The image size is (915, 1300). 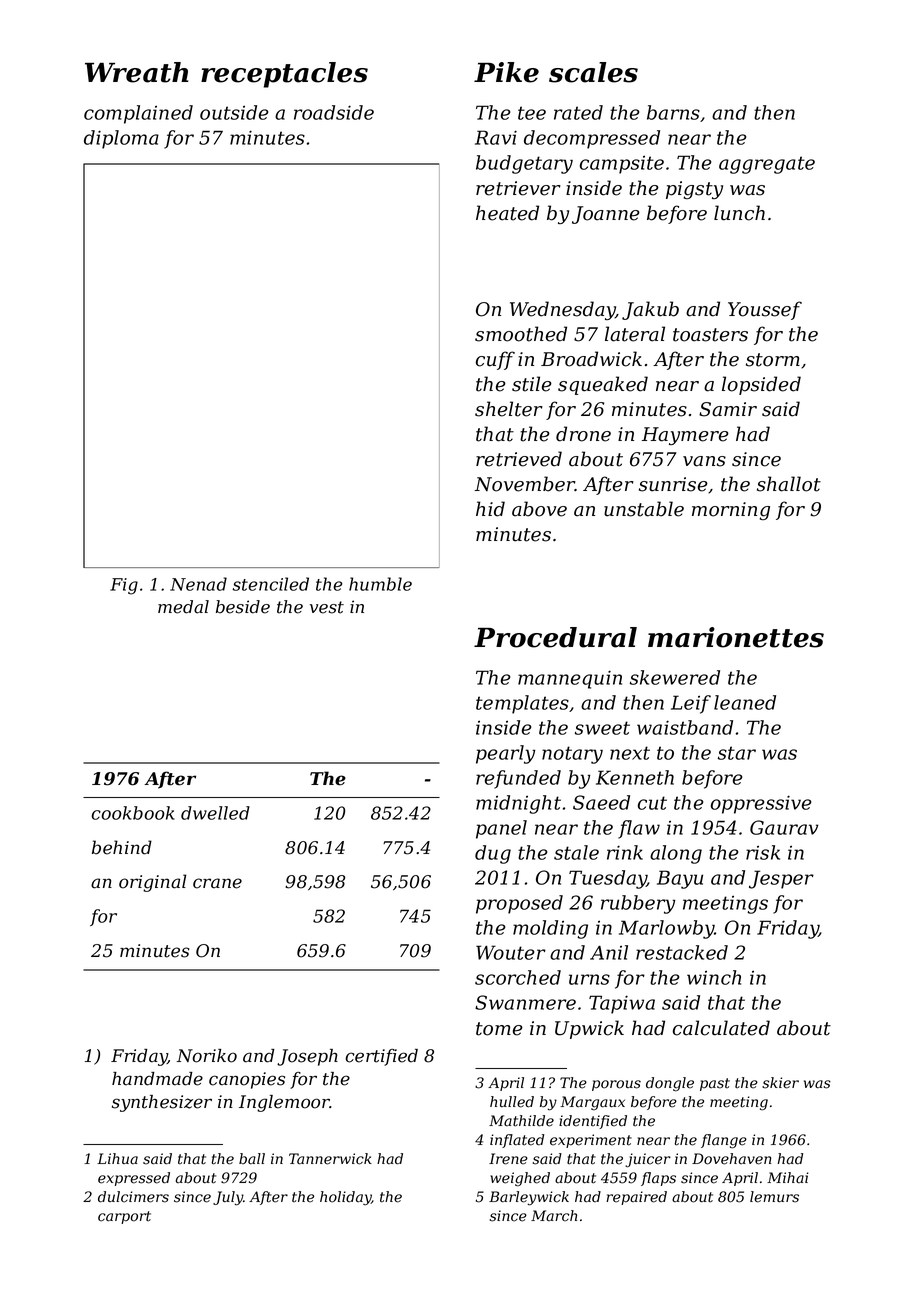 What do you see at coordinates (381, 1057) in the screenshot?
I see `certified` at bounding box center [381, 1057].
